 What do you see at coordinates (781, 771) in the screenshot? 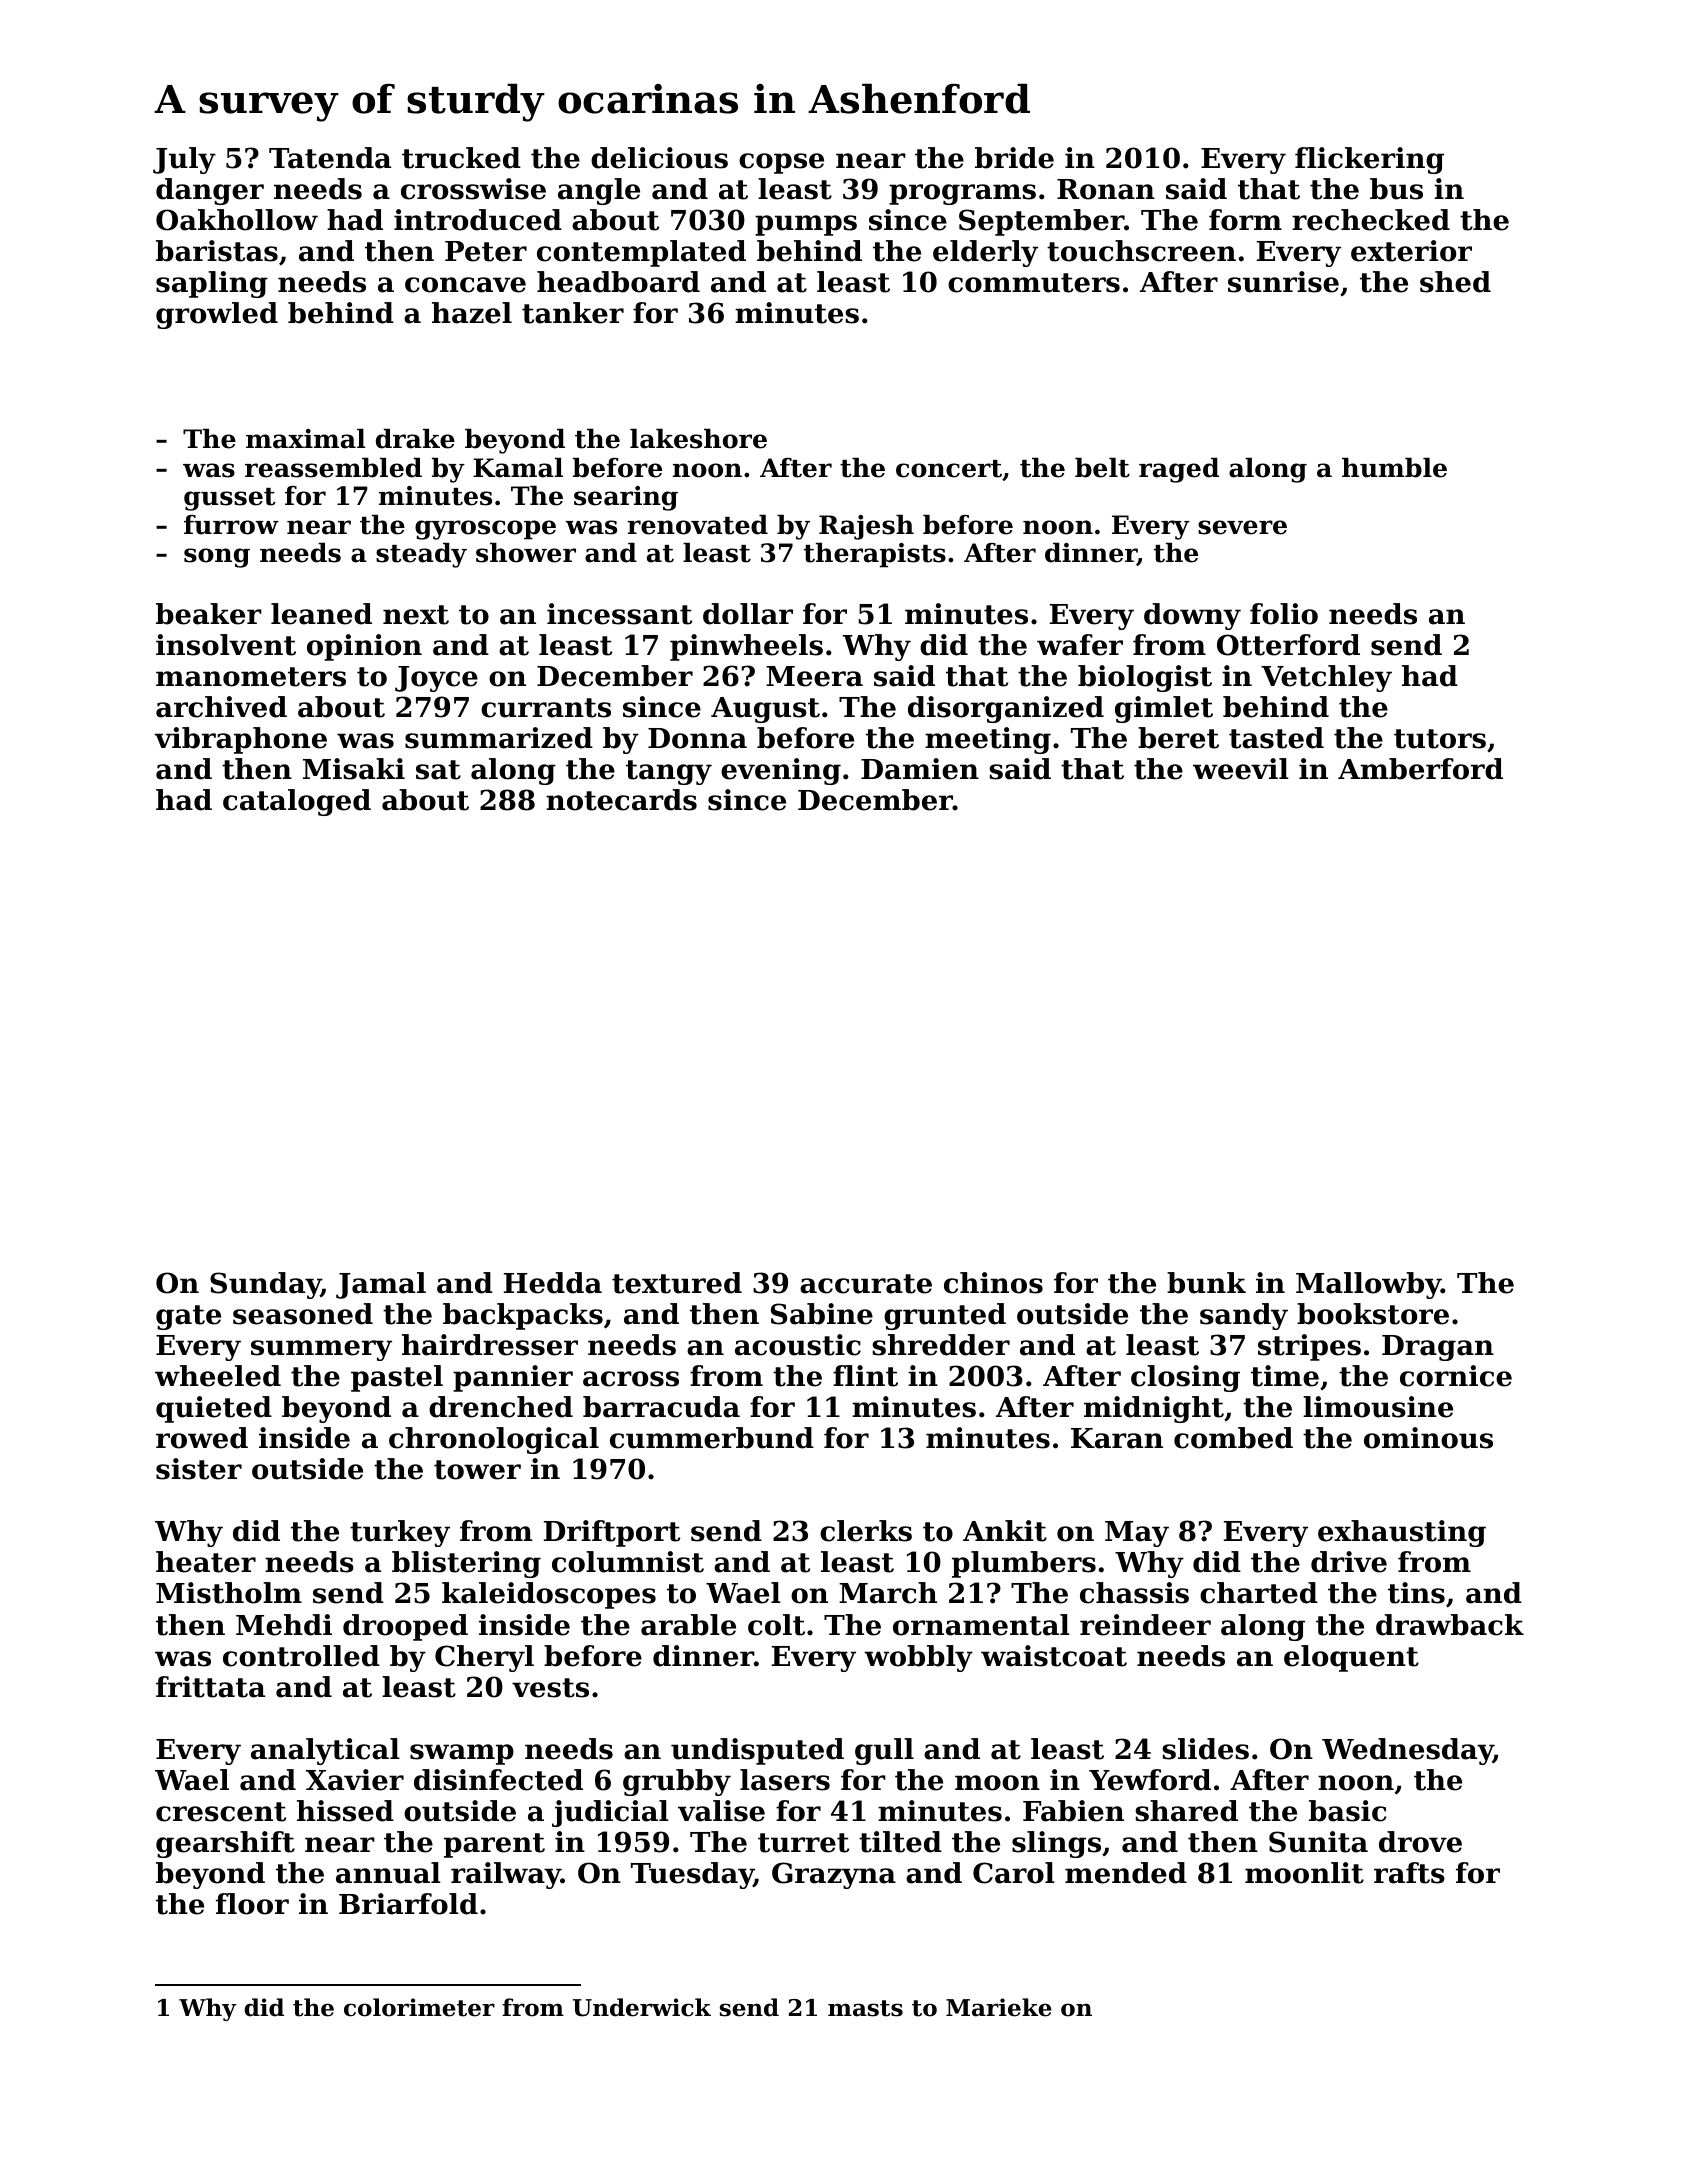
I see `evening` at bounding box center [781, 771].
